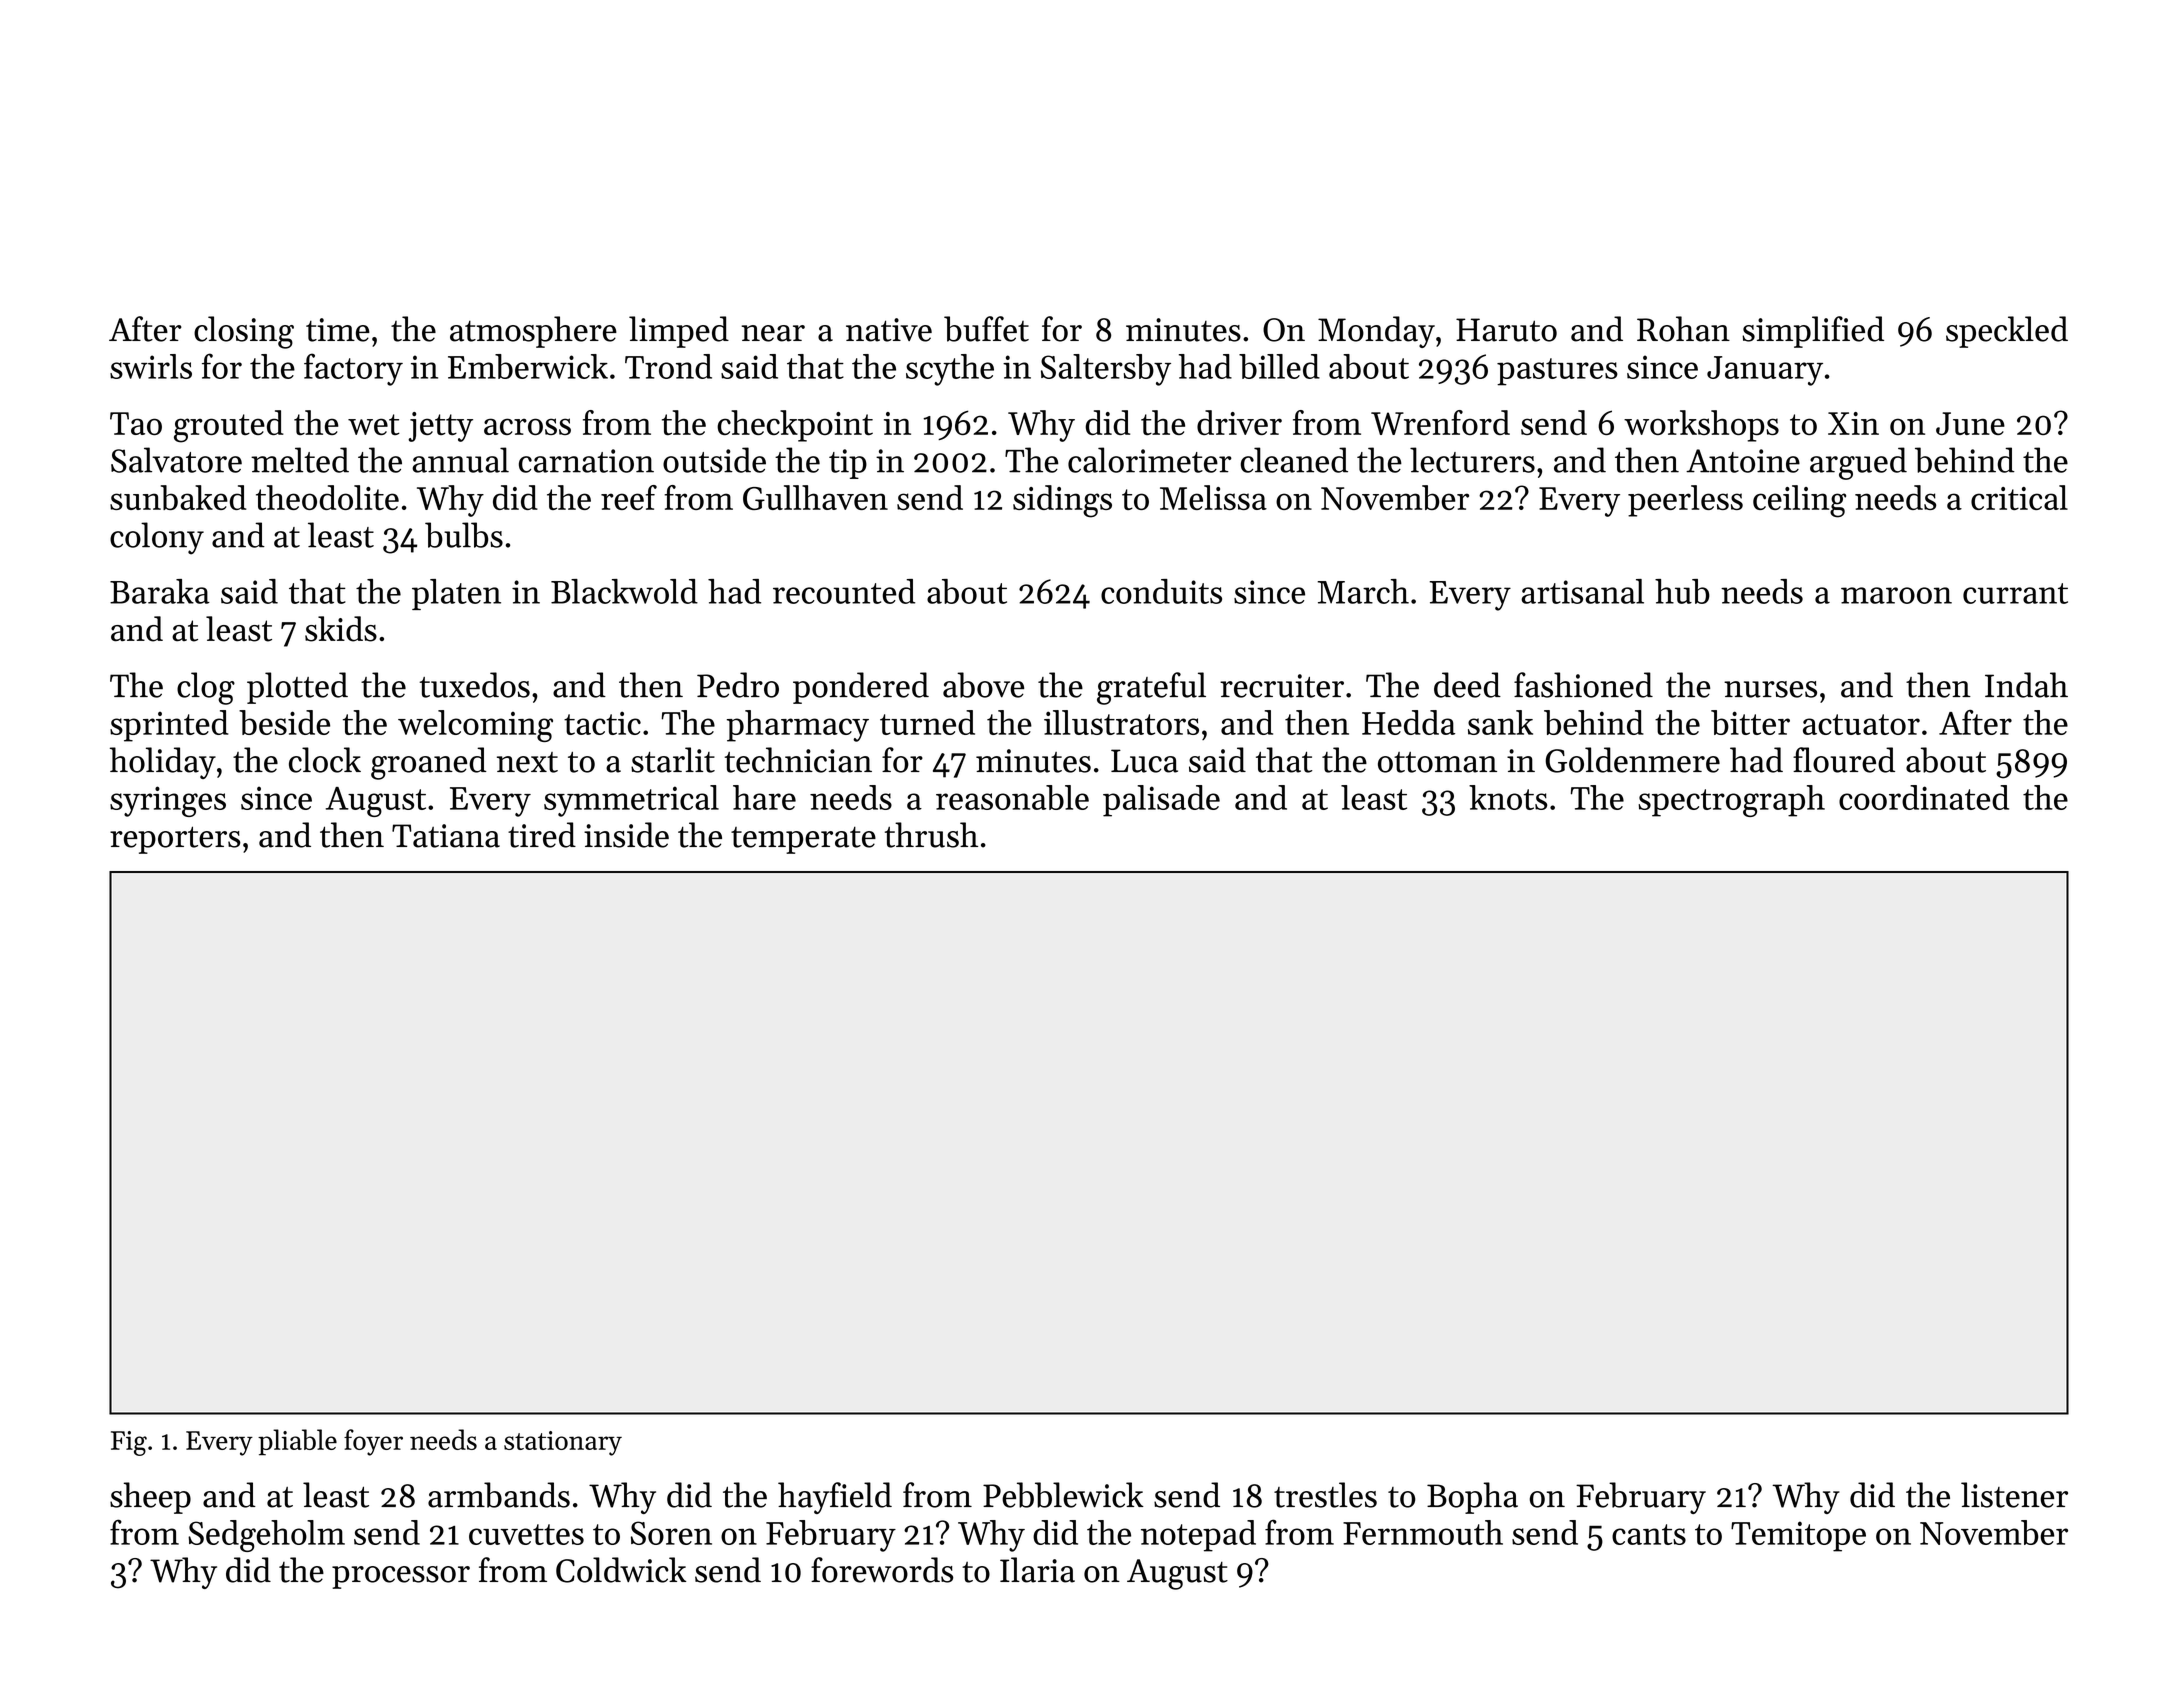  I want to click on floured, so click(1844, 760).
